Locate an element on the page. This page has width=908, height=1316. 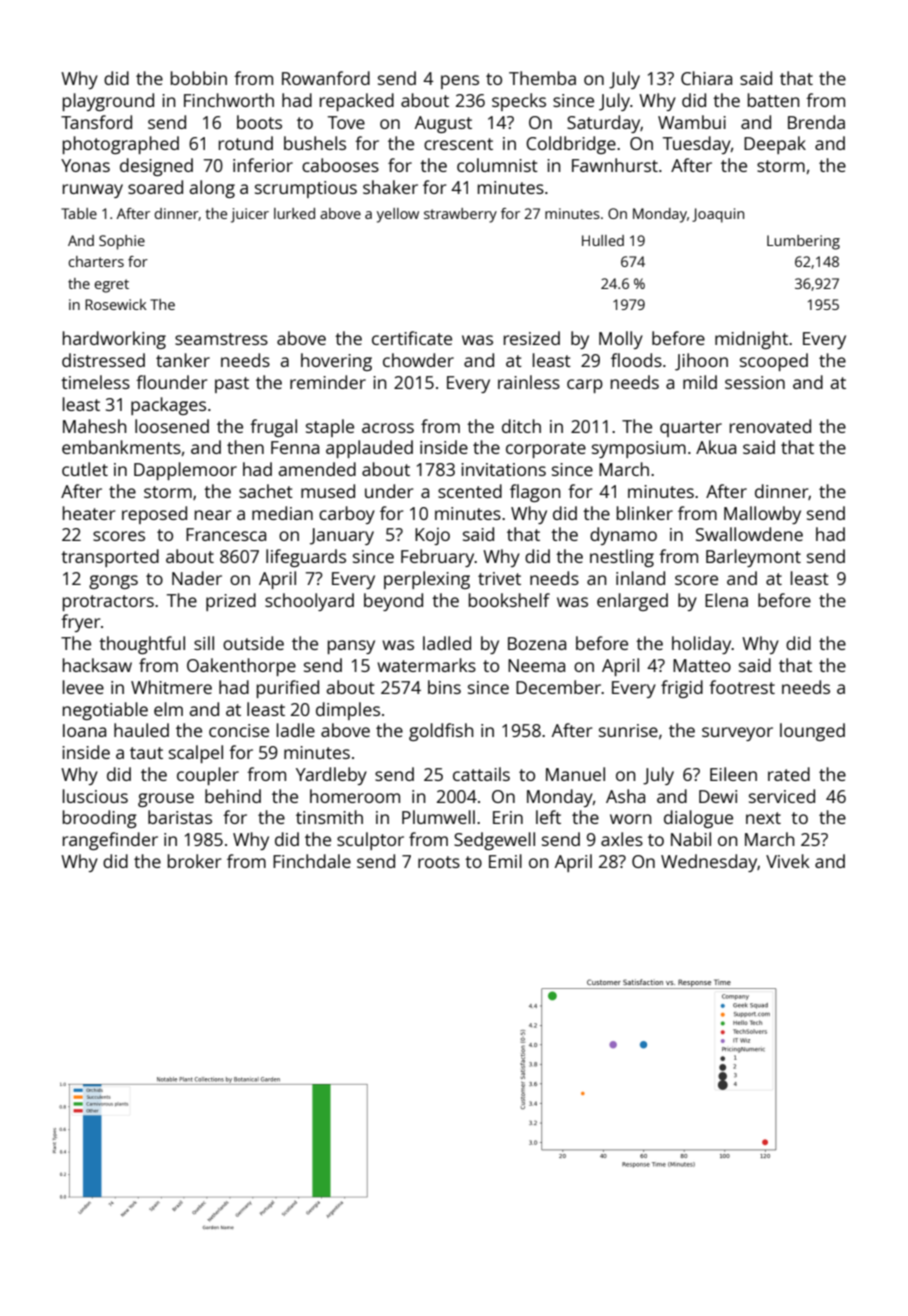
Vivek is located at coordinates (788, 861).
